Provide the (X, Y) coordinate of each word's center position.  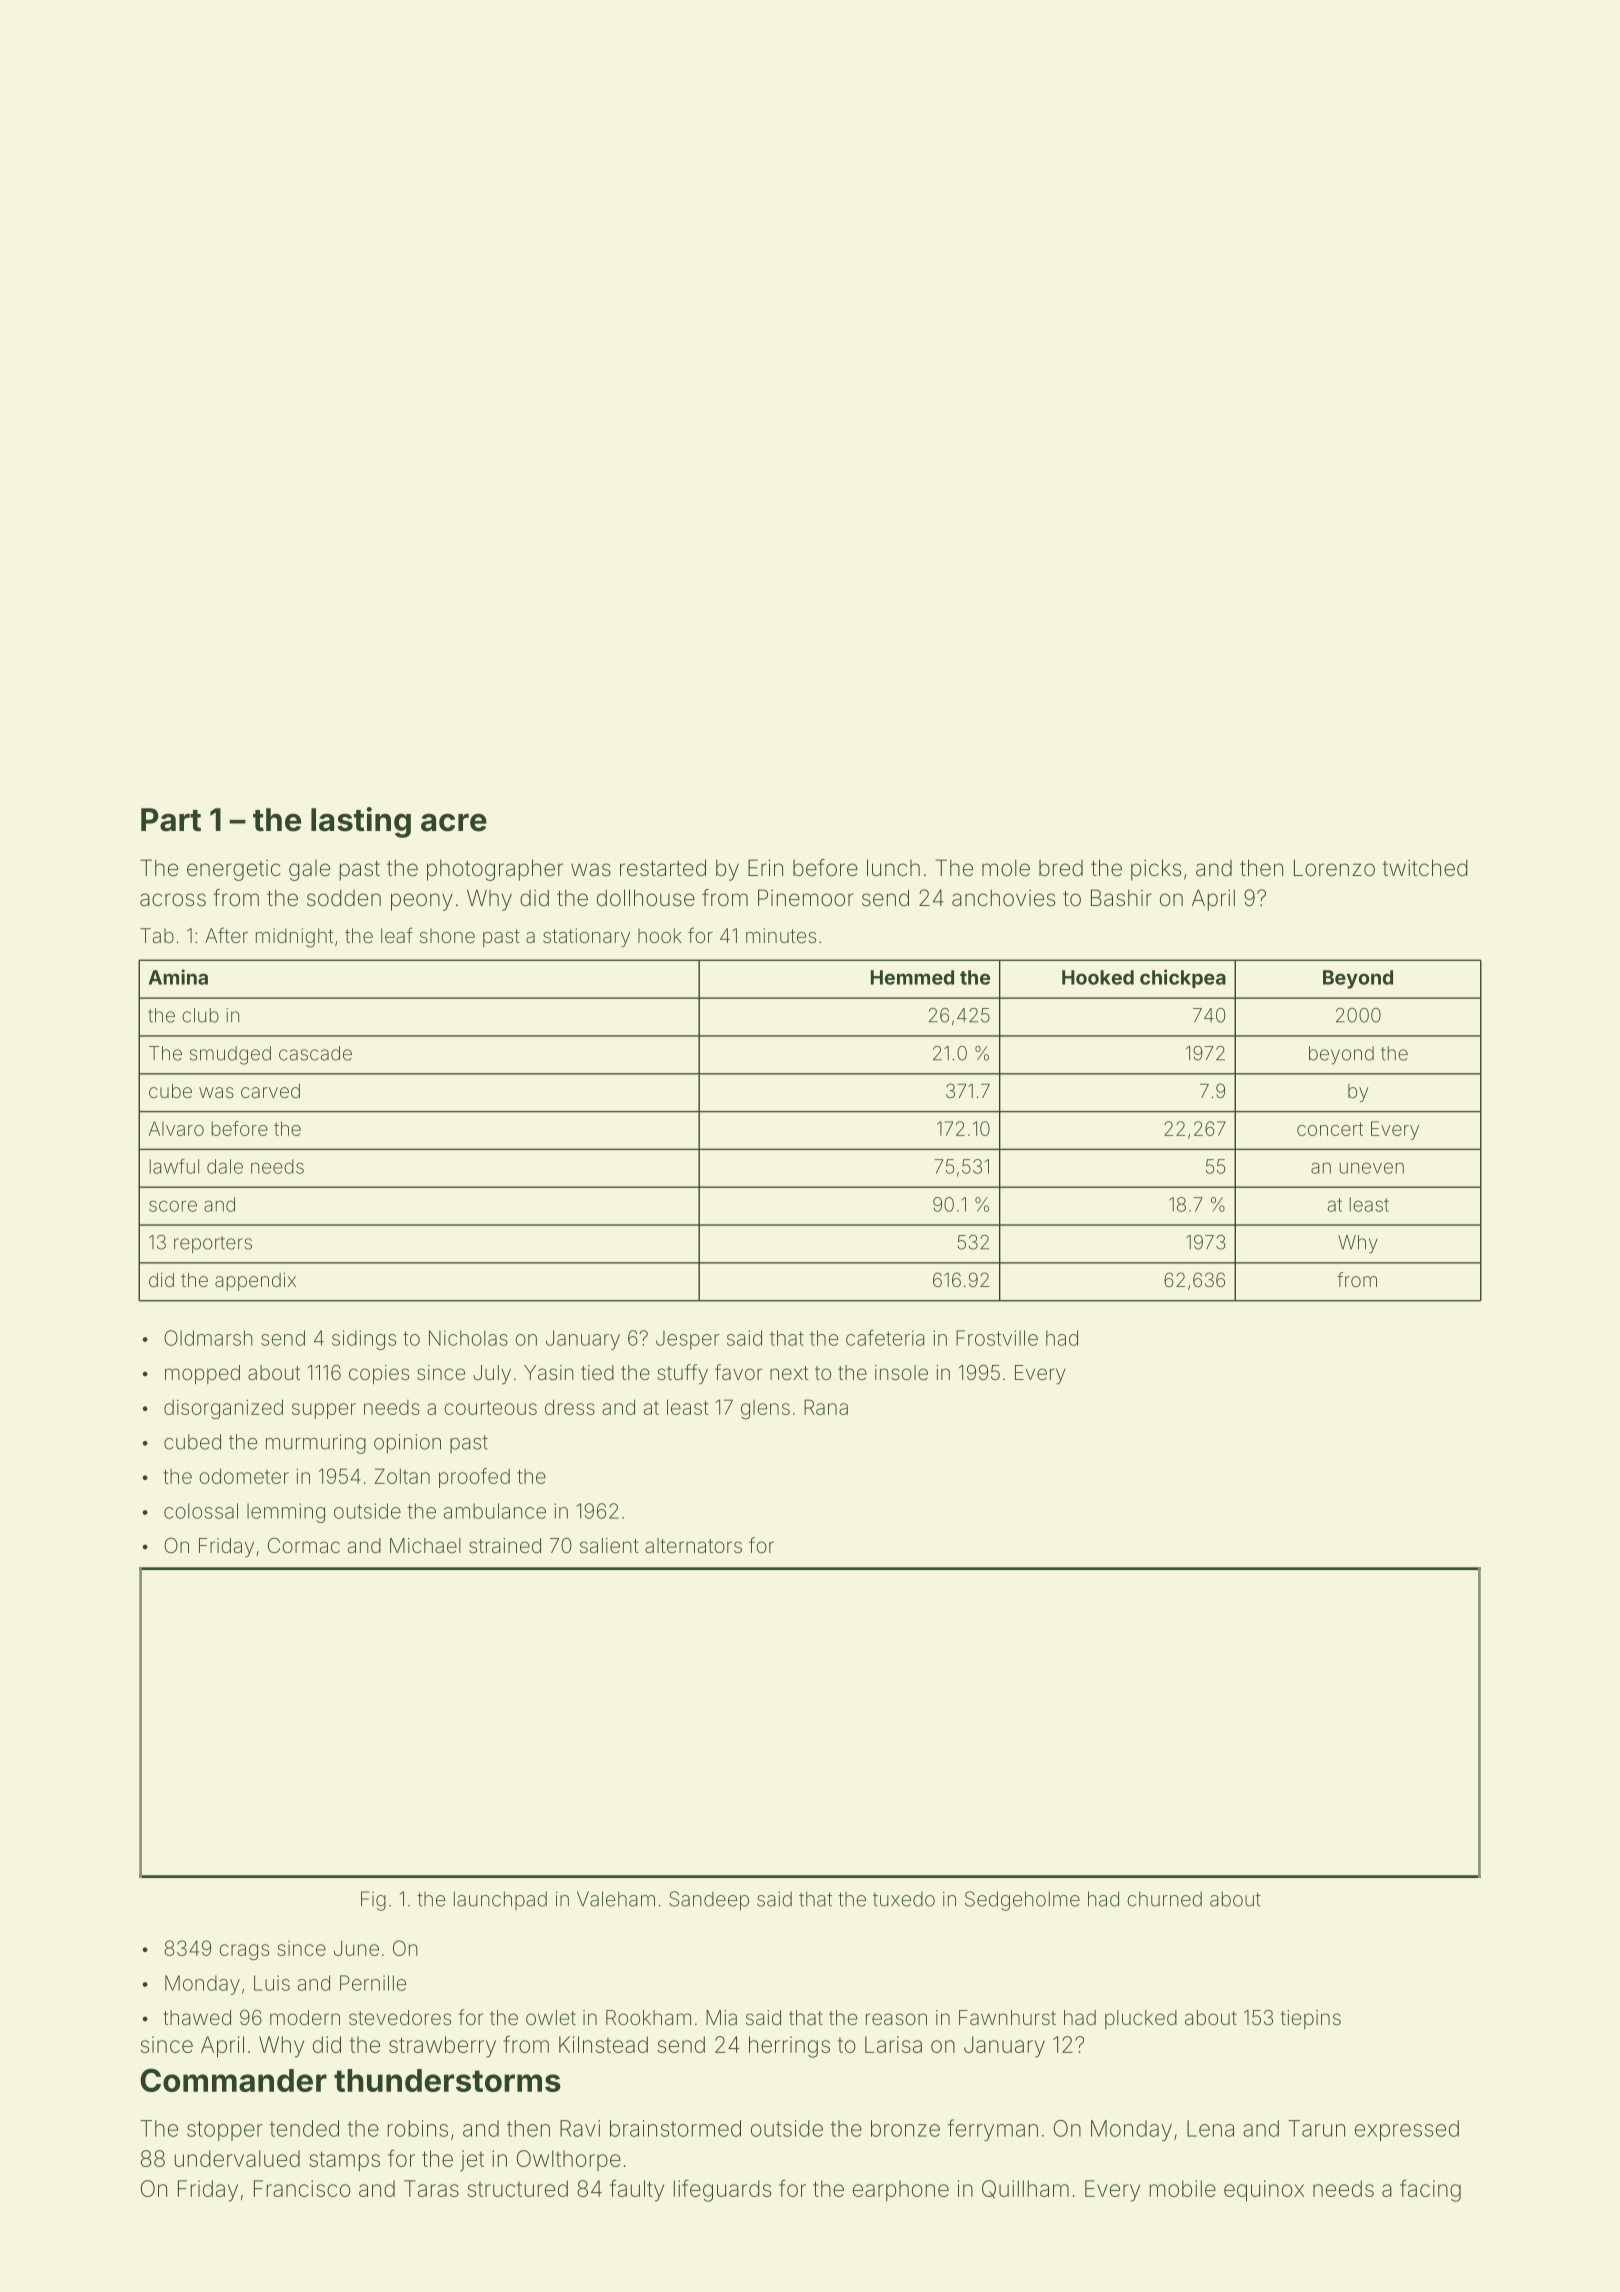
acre (454, 823)
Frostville (997, 1338)
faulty (637, 2190)
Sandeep (709, 1901)
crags (244, 1952)
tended (304, 2128)
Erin (765, 867)
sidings (364, 1340)
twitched (1425, 867)
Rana (826, 1407)
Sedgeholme (1022, 1901)
